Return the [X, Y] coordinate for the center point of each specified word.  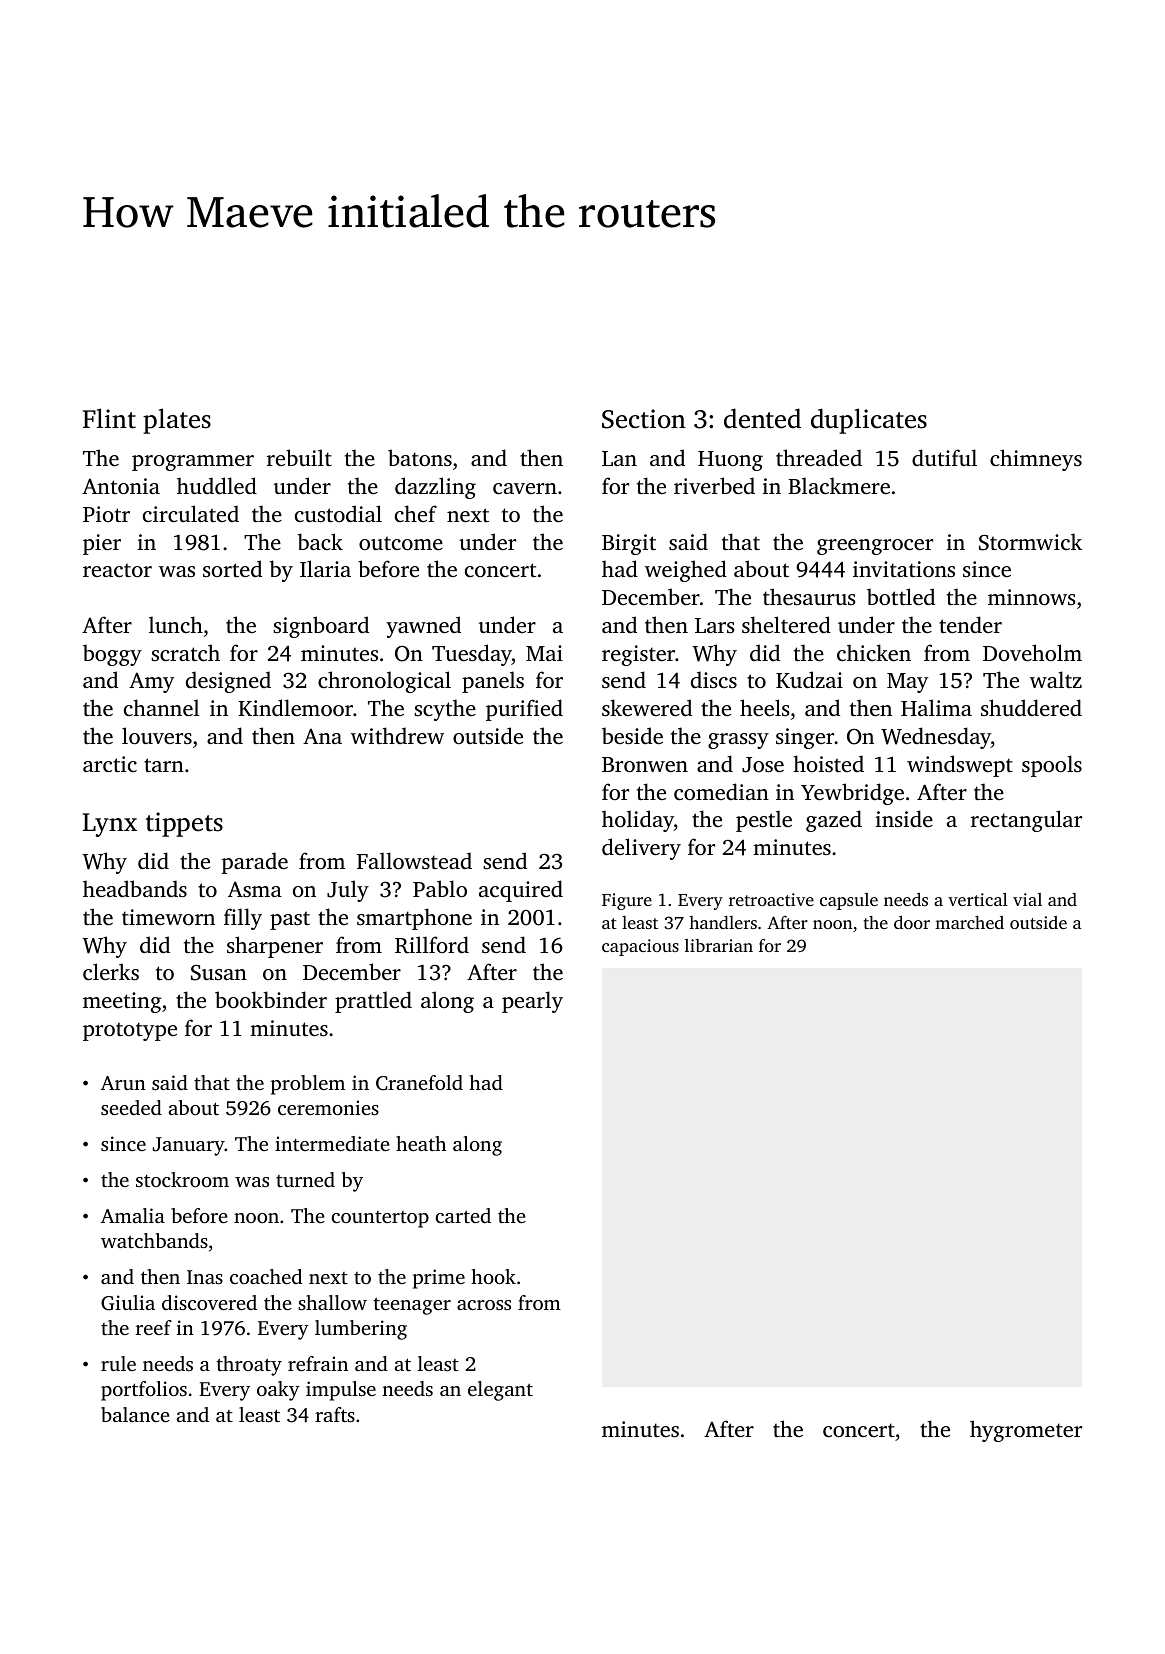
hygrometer [1026, 1431]
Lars [715, 625]
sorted [232, 568]
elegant [500, 1391]
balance [135, 1414]
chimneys [1036, 460]
